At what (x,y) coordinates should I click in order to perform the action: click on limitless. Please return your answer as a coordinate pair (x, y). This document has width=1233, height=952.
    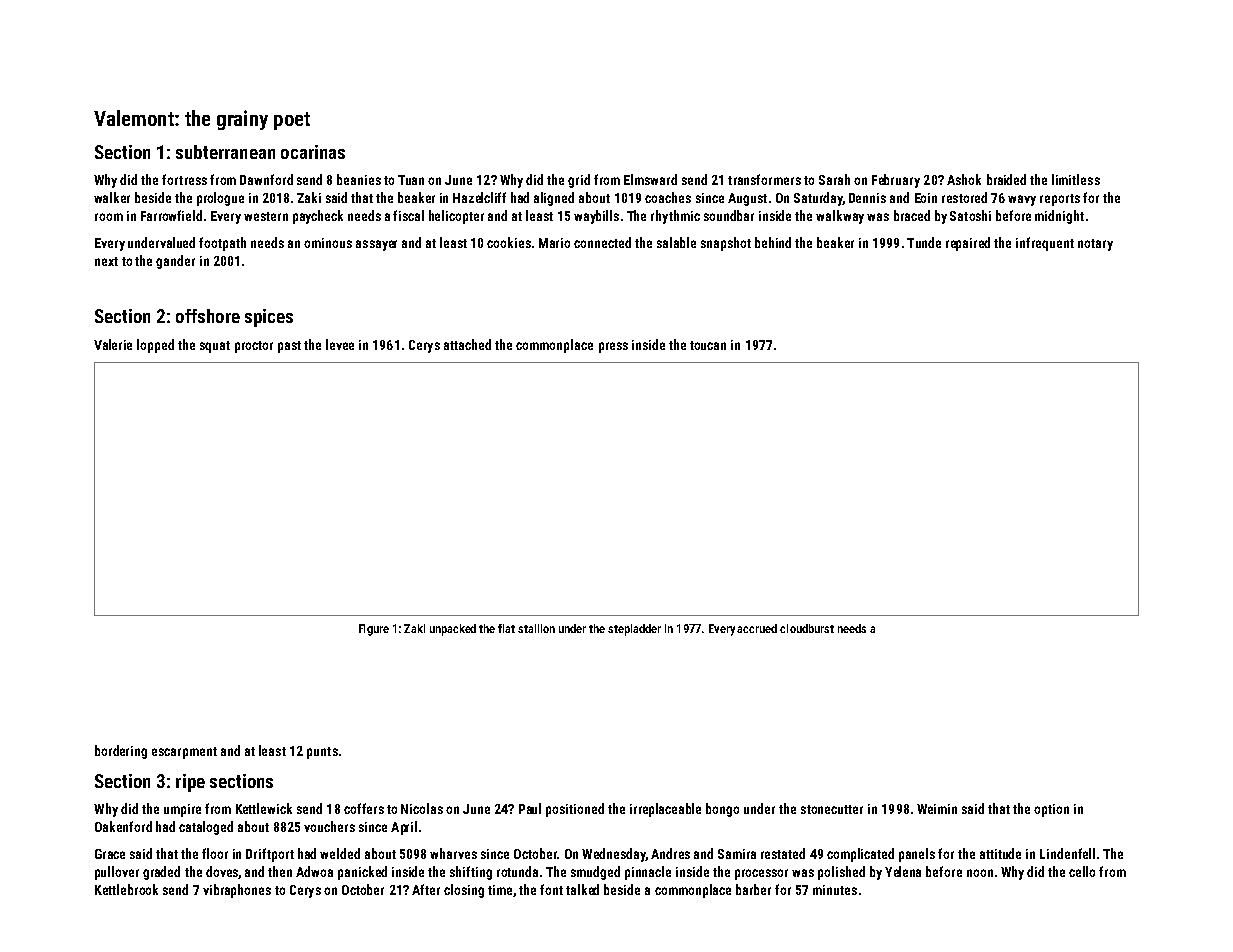
    Looking at the image, I should click on (1076, 179).
